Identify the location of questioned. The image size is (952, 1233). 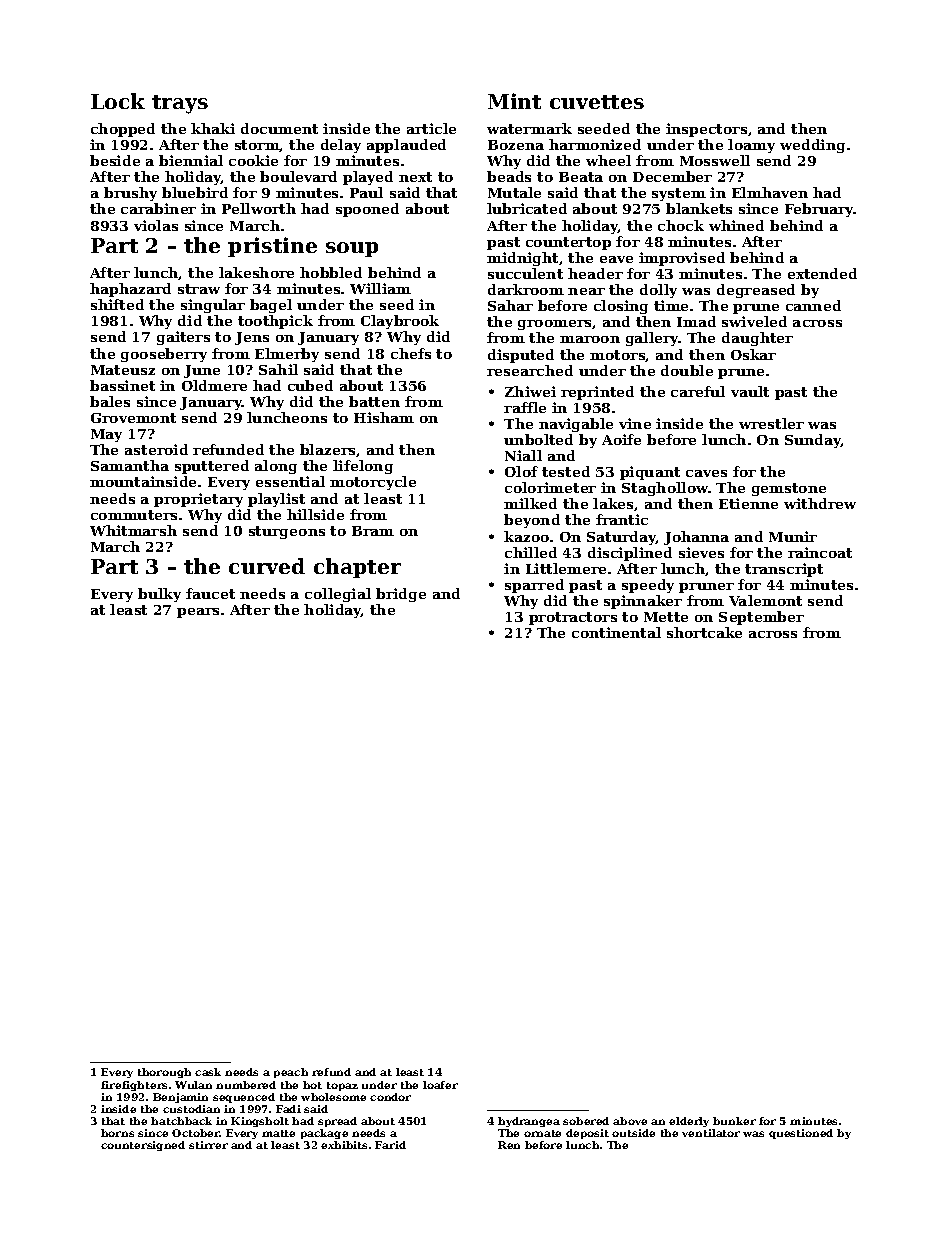
(801, 1134).
